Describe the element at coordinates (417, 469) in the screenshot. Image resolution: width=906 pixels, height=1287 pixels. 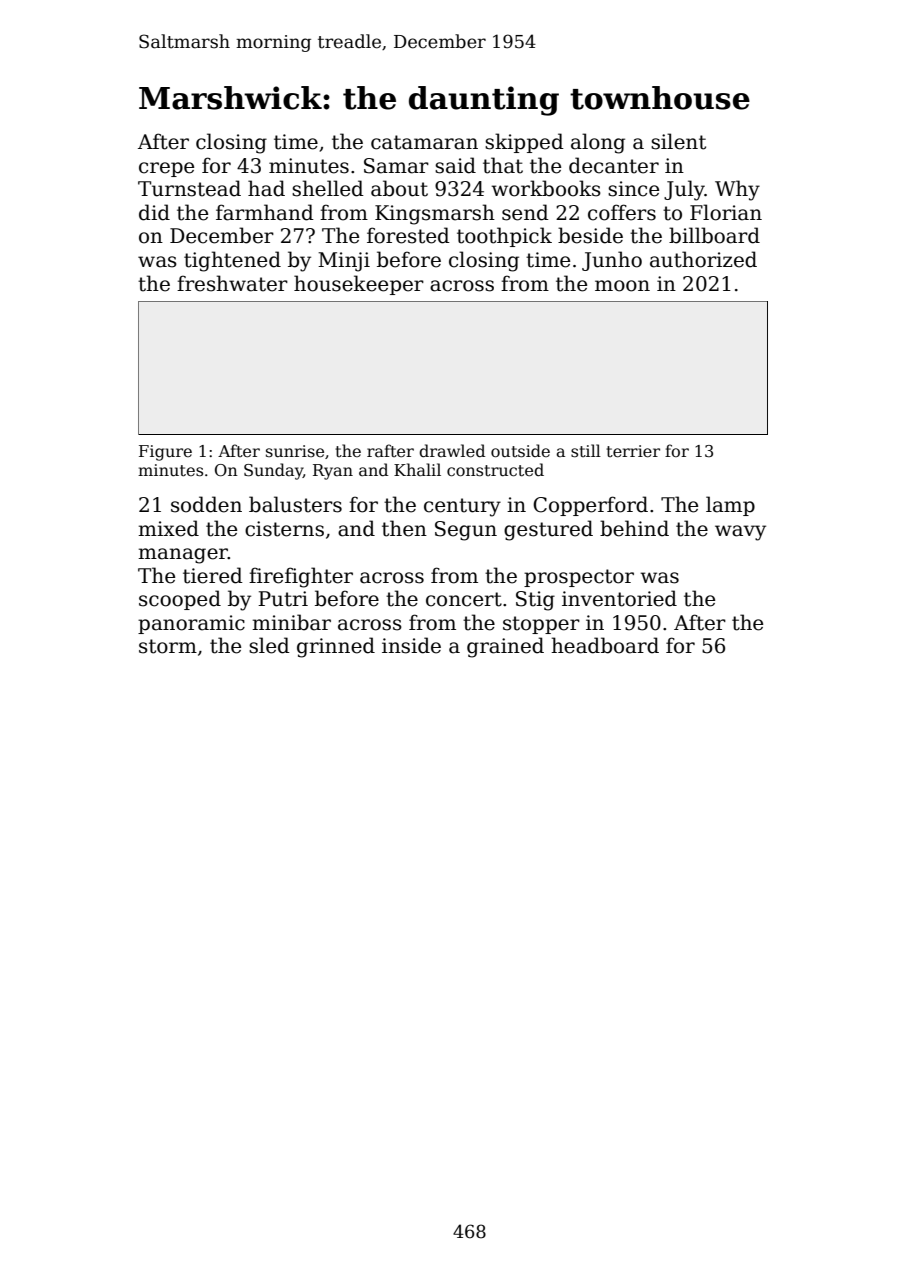
I see `Khalil` at that location.
